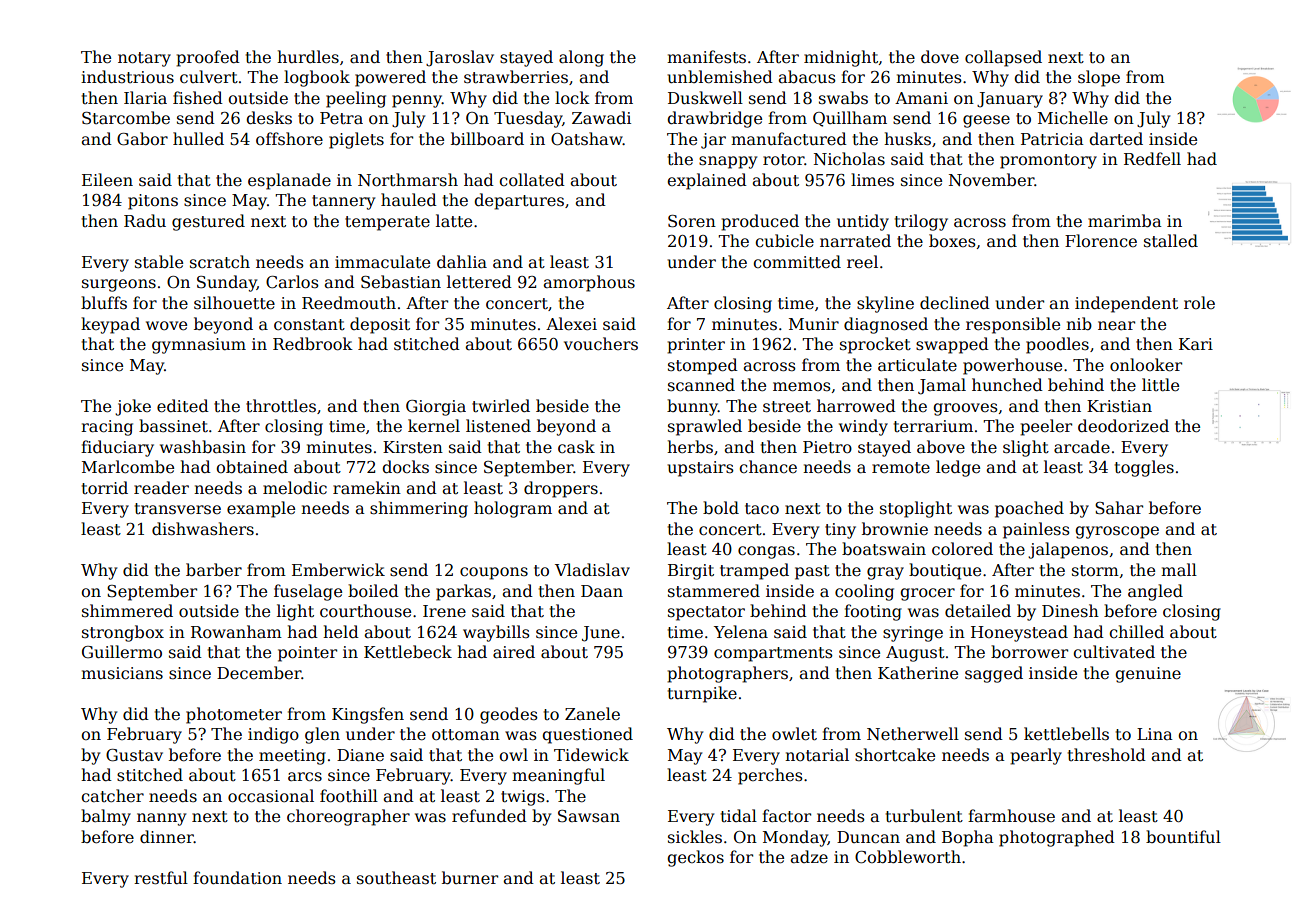 The height and width of the image is (924, 1308). Describe the element at coordinates (308, 57) in the image. I see `hurdles` at that location.
